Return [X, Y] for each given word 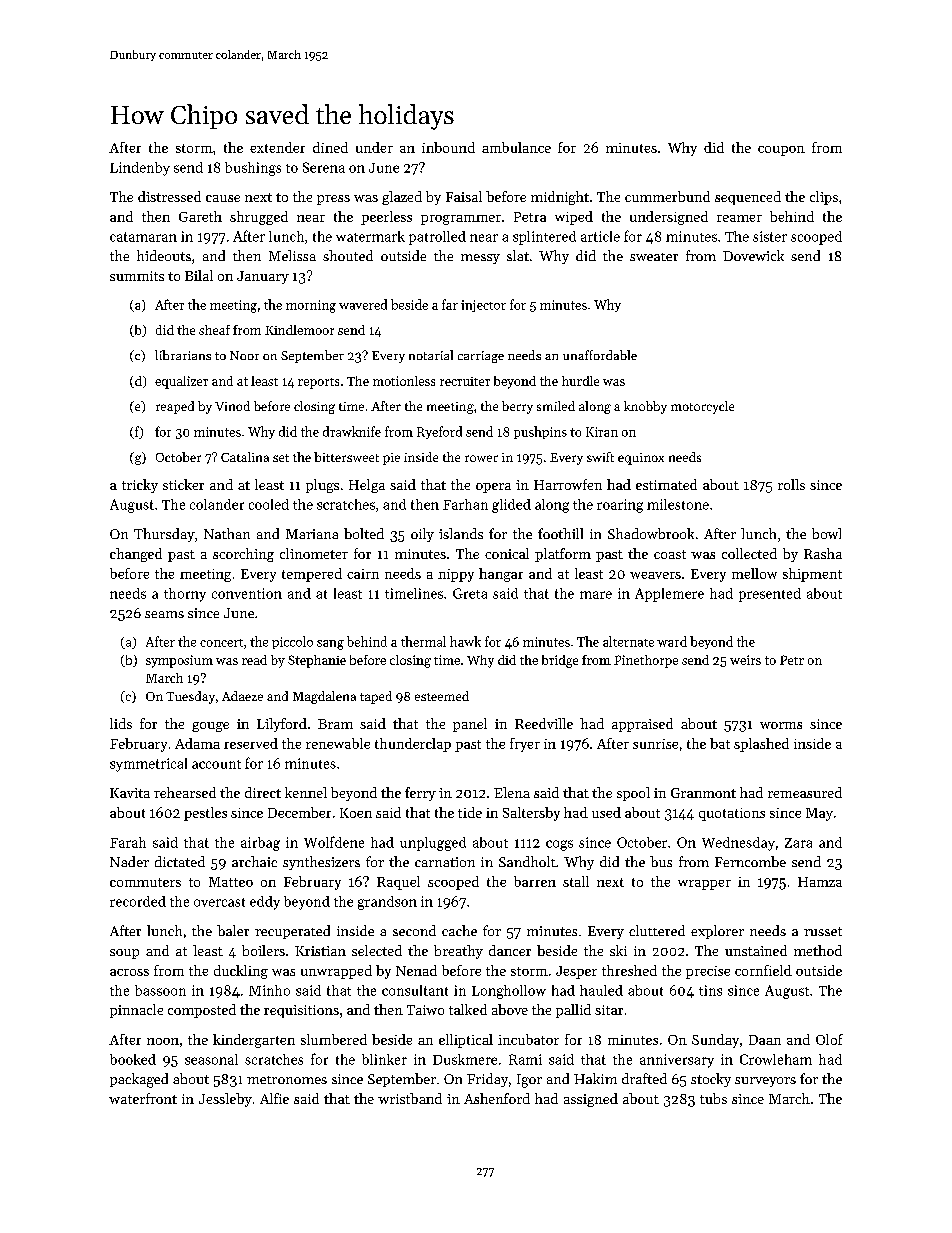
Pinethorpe [646, 661]
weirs [745, 660]
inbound [448, 147]
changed [136, 555]
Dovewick [753, 255]
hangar [501, 575]
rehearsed [185, 792]
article [600, 236]
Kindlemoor [299, 330]
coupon [781, 151]
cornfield [763, 970]
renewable [338, 743]
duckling [241, 972]
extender [277, 147]
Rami [525, 1059]
